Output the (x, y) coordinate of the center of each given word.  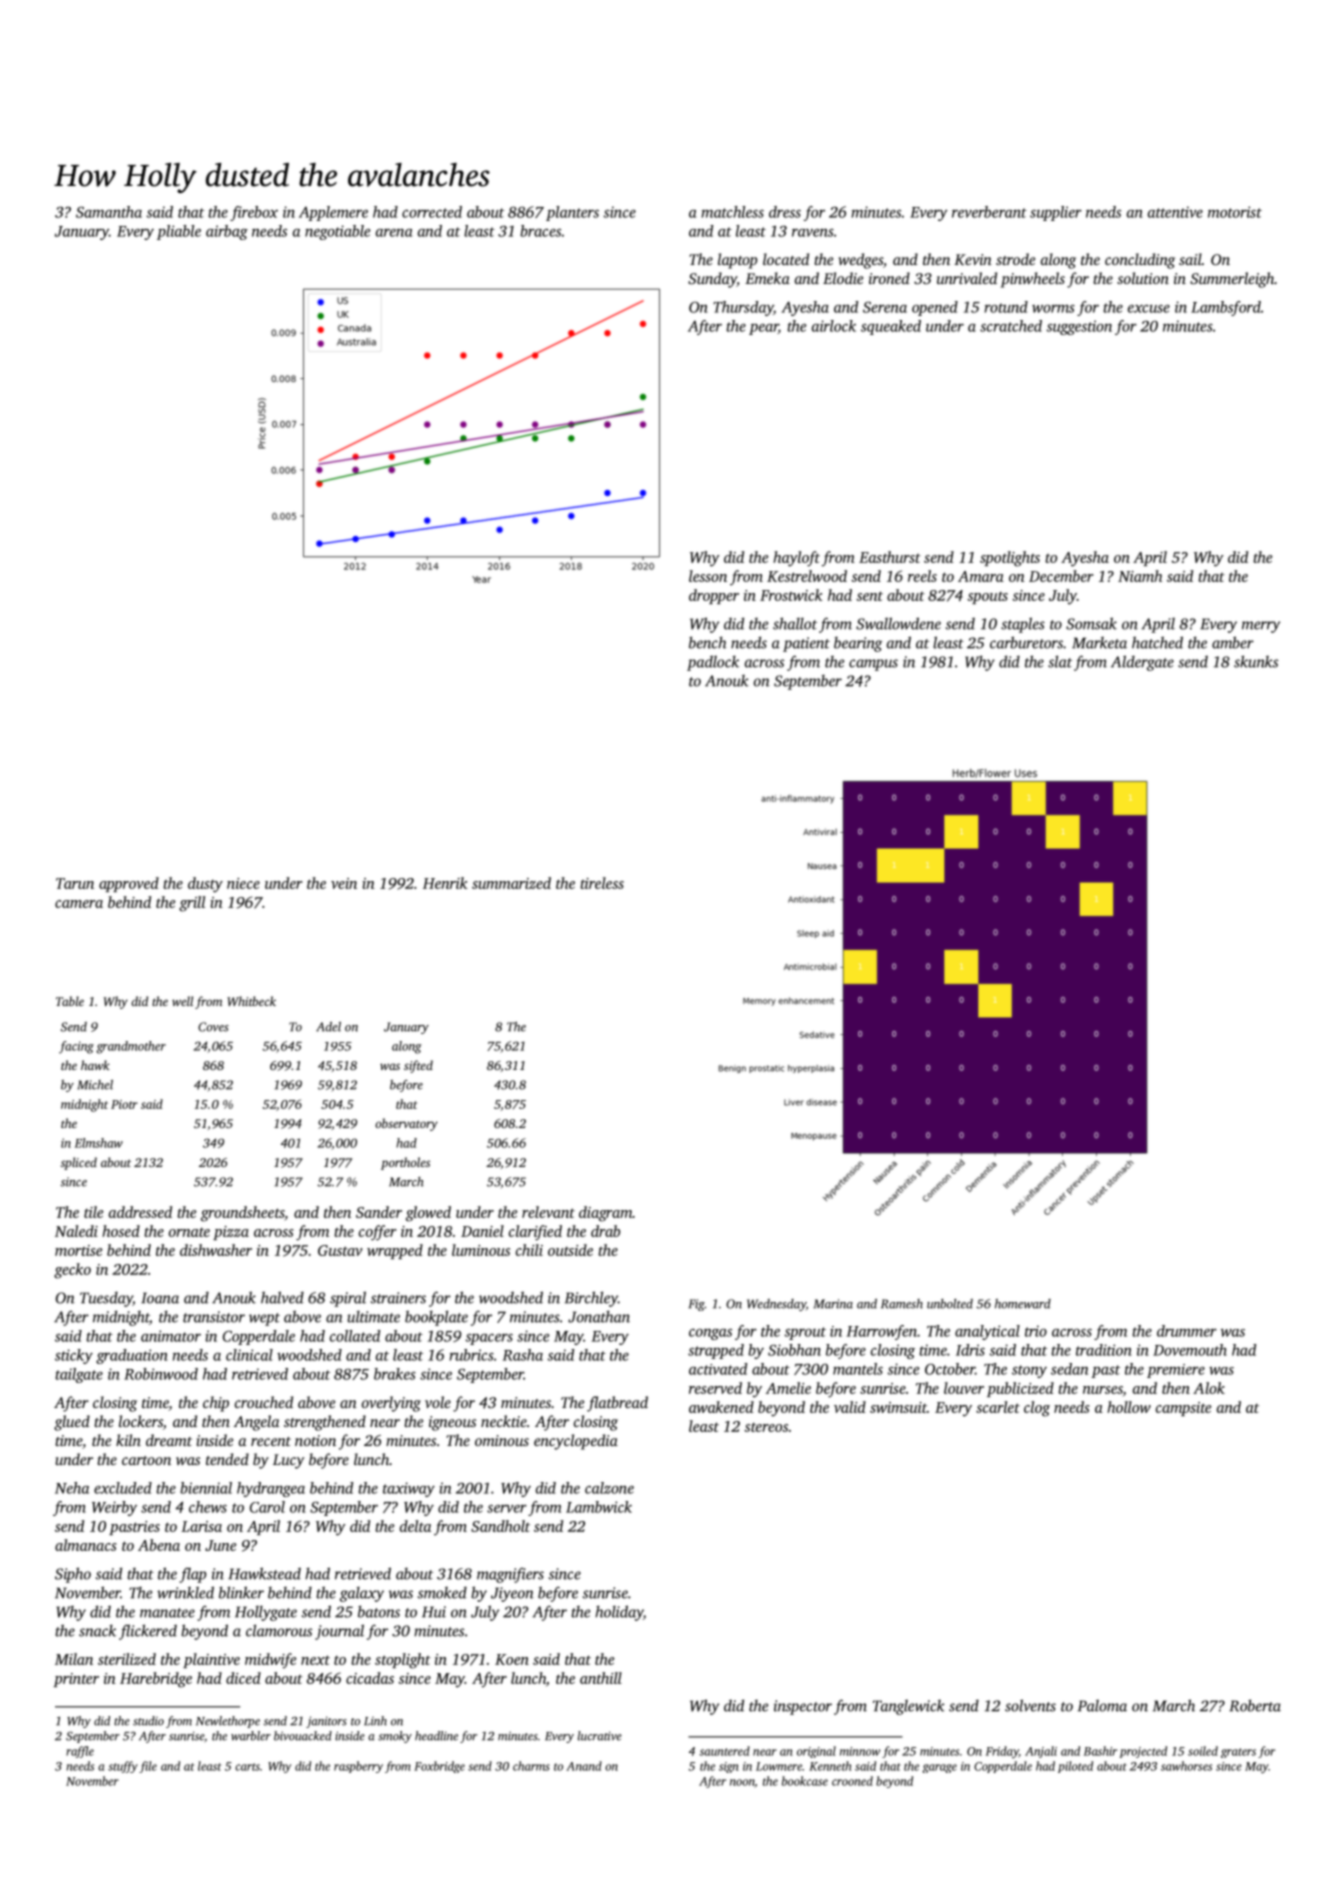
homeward (1023, 1304)
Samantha (109, 212)
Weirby (114, 1508)
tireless (602, 883)
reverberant (989, 212)
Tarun (75, 883)
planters (572, 213)
